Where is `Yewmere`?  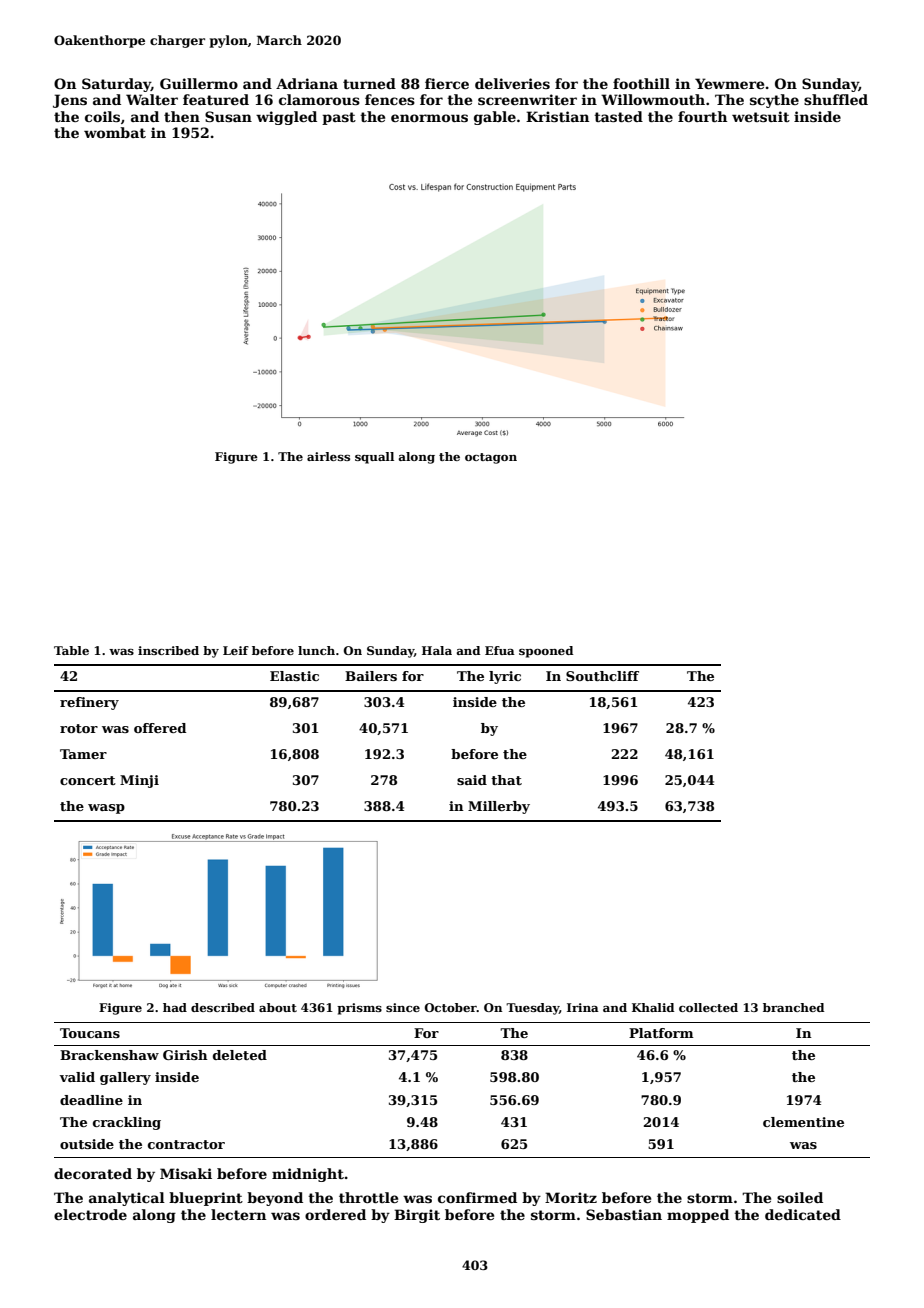
Yewmere is located at coordinates (729, 83).
